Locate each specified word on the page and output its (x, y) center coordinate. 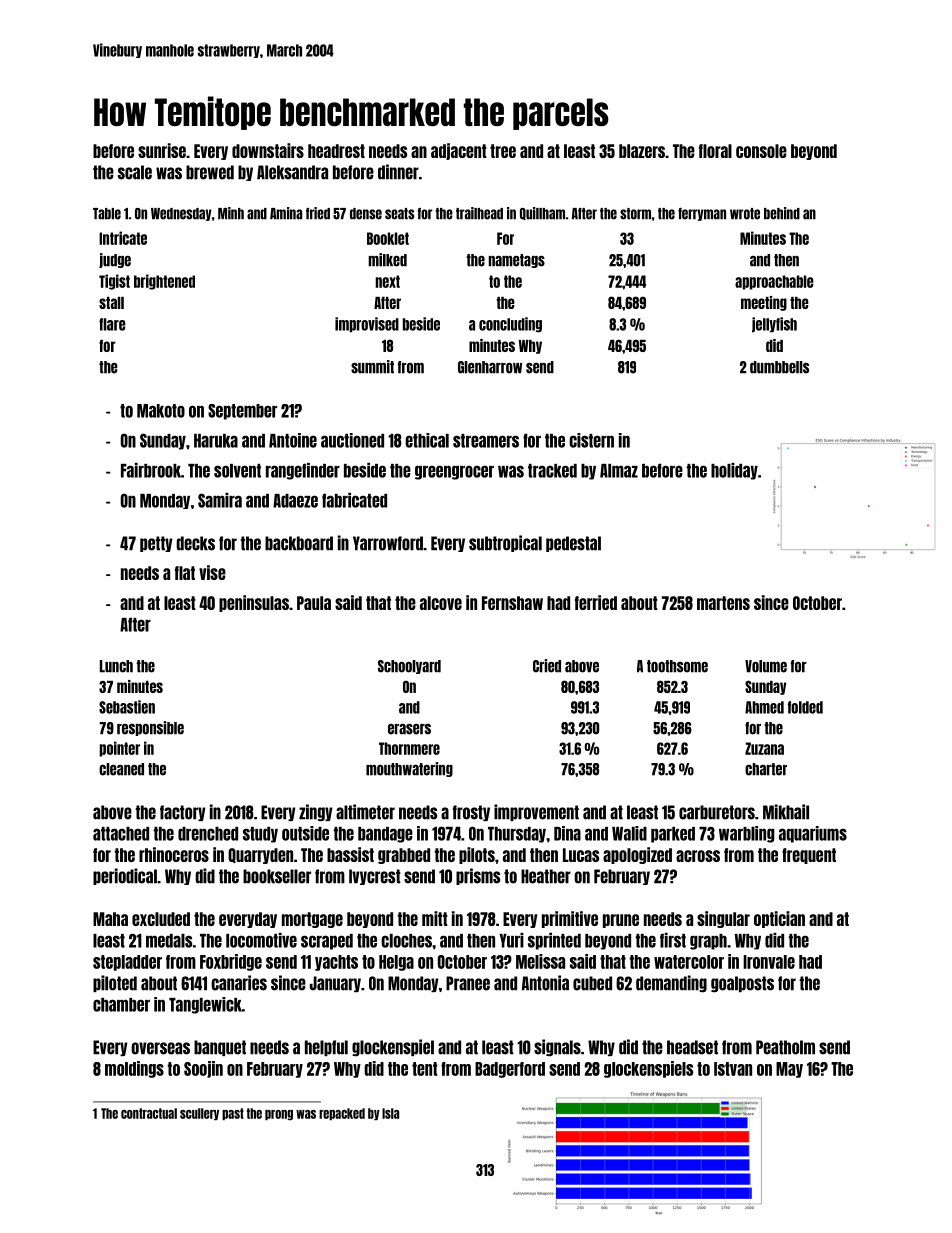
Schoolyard (409, 667)
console (761, 151)
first (673, 940)
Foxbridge (231, 962)
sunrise (162, 150)
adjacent (459, 151)
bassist (350, 854)
